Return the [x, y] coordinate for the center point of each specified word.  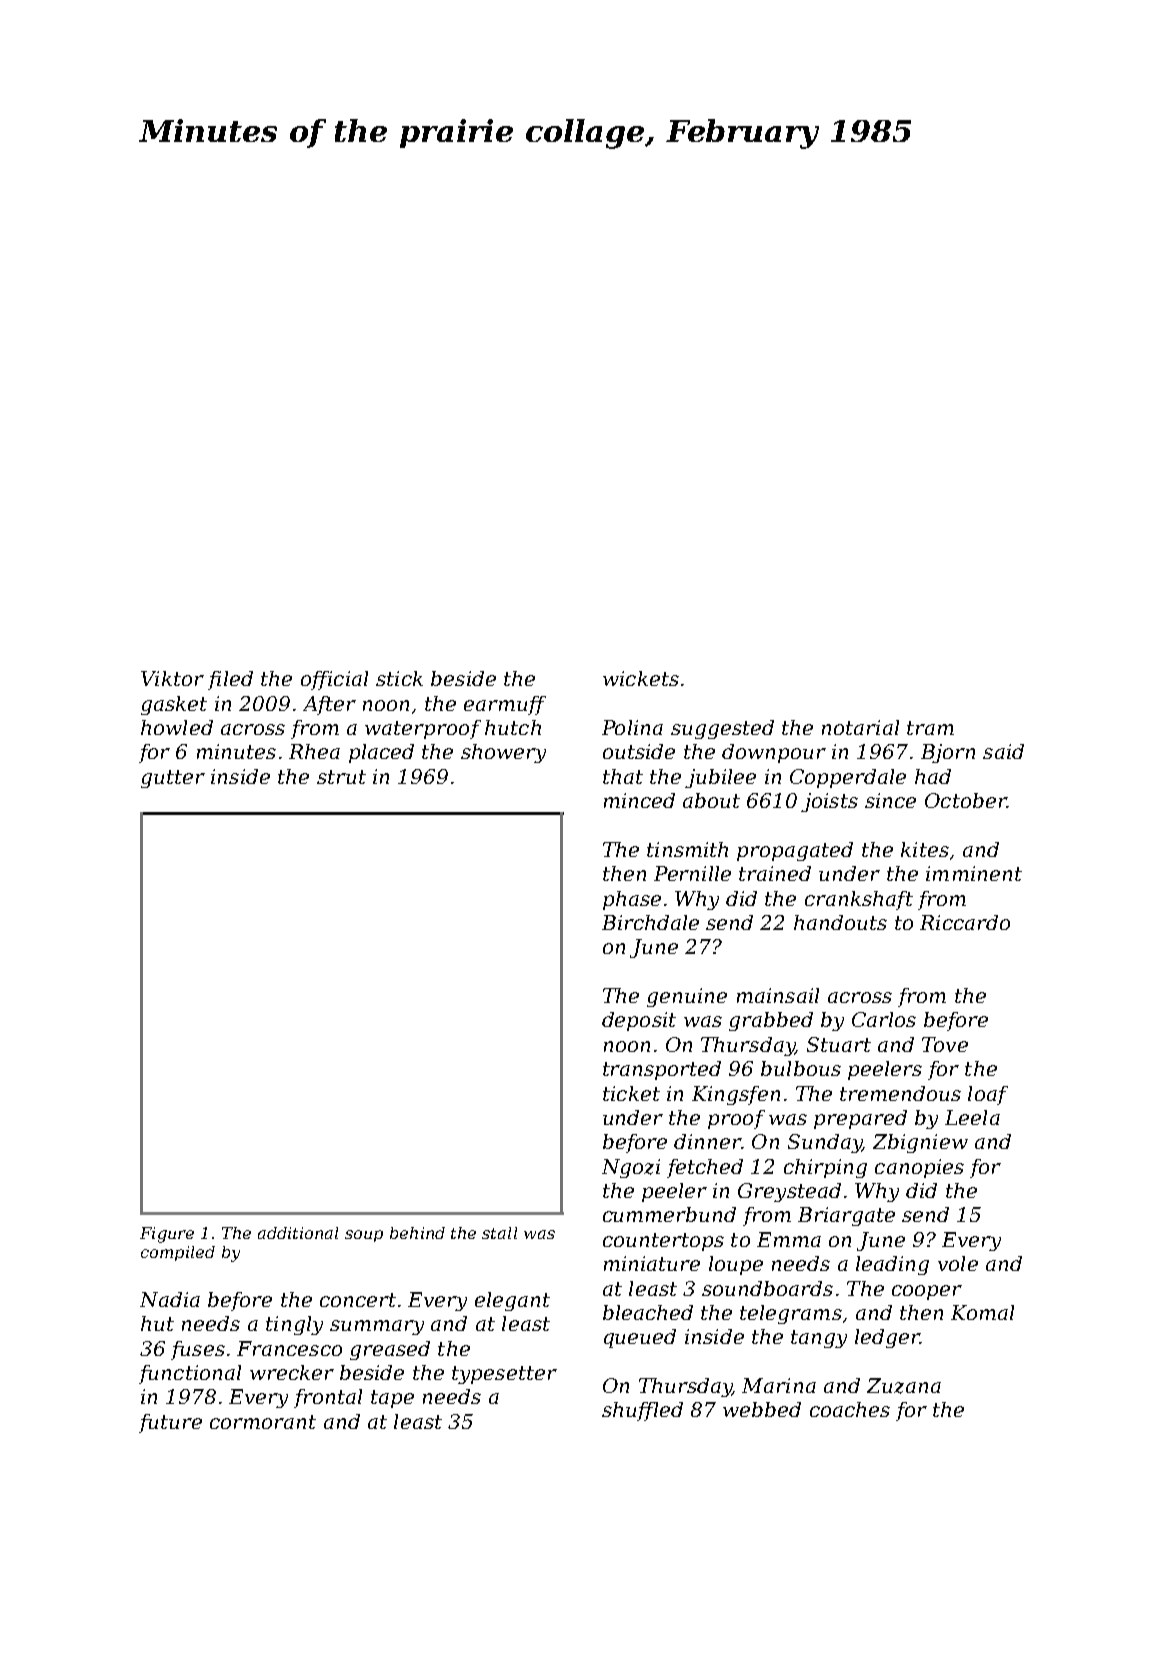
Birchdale [650, 922]
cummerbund [669, 1214]
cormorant [263, 1422]
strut [341, 777]
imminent [974, 873]
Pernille [692, 873]
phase [632, 900]
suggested [722, 729]
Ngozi [631, 1168]
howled [177, 727]
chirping [825, 1168]
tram [930, 728]
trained [775, 873]
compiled [178, 1253]
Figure [167, 1235]
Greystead [789, 1192]
